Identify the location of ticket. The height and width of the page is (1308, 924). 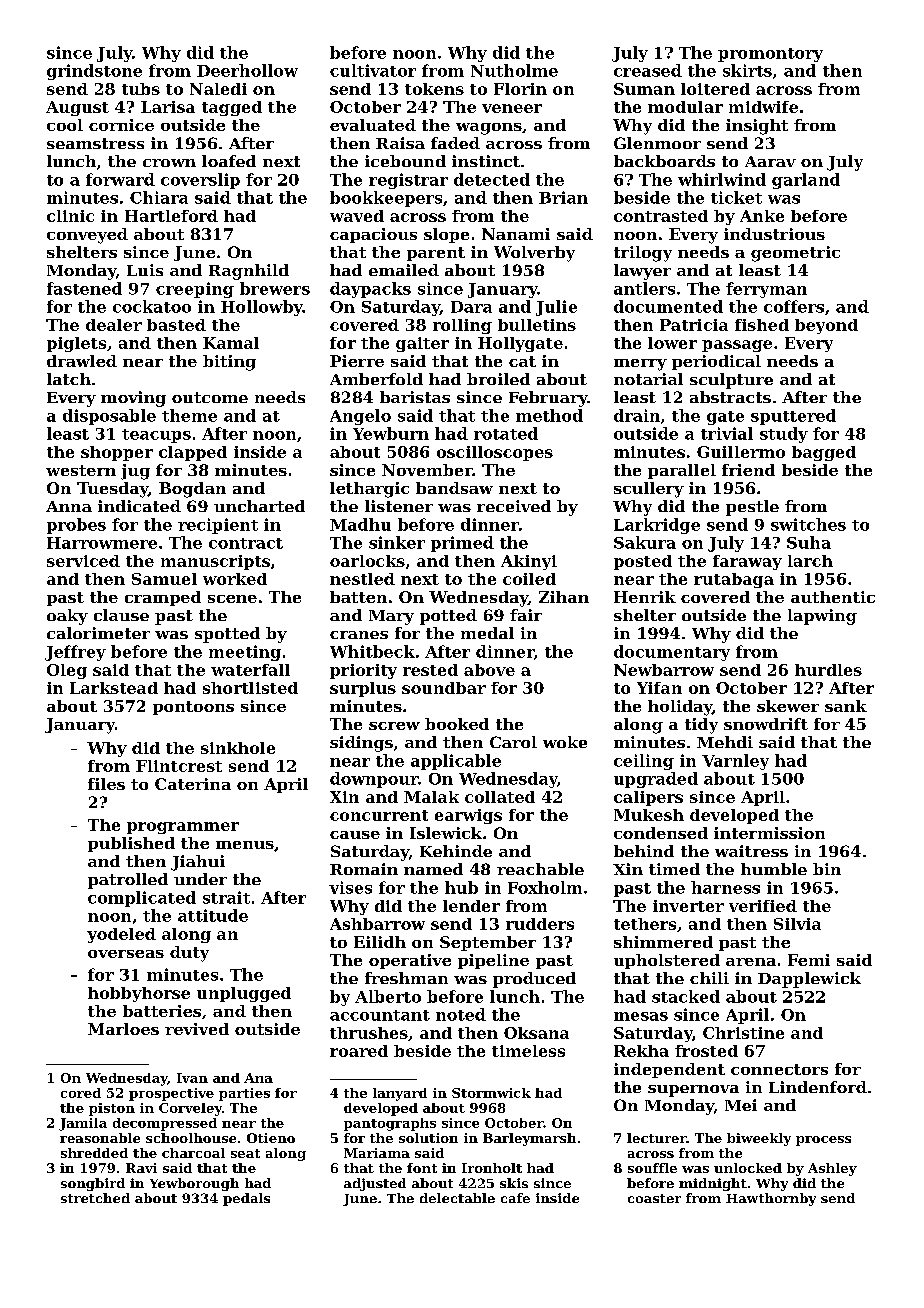
(736, 197).
